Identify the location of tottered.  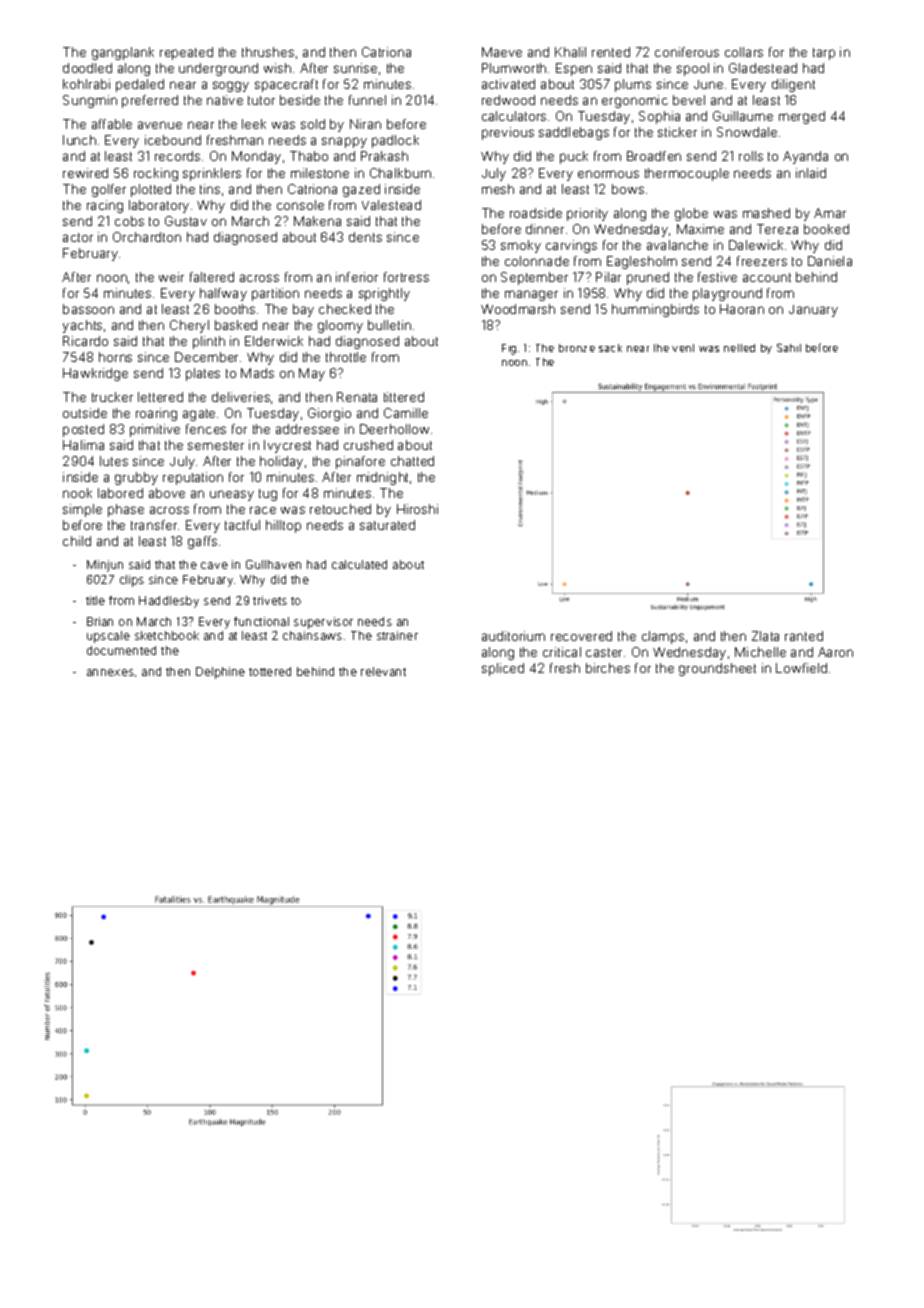
(270, 671).
